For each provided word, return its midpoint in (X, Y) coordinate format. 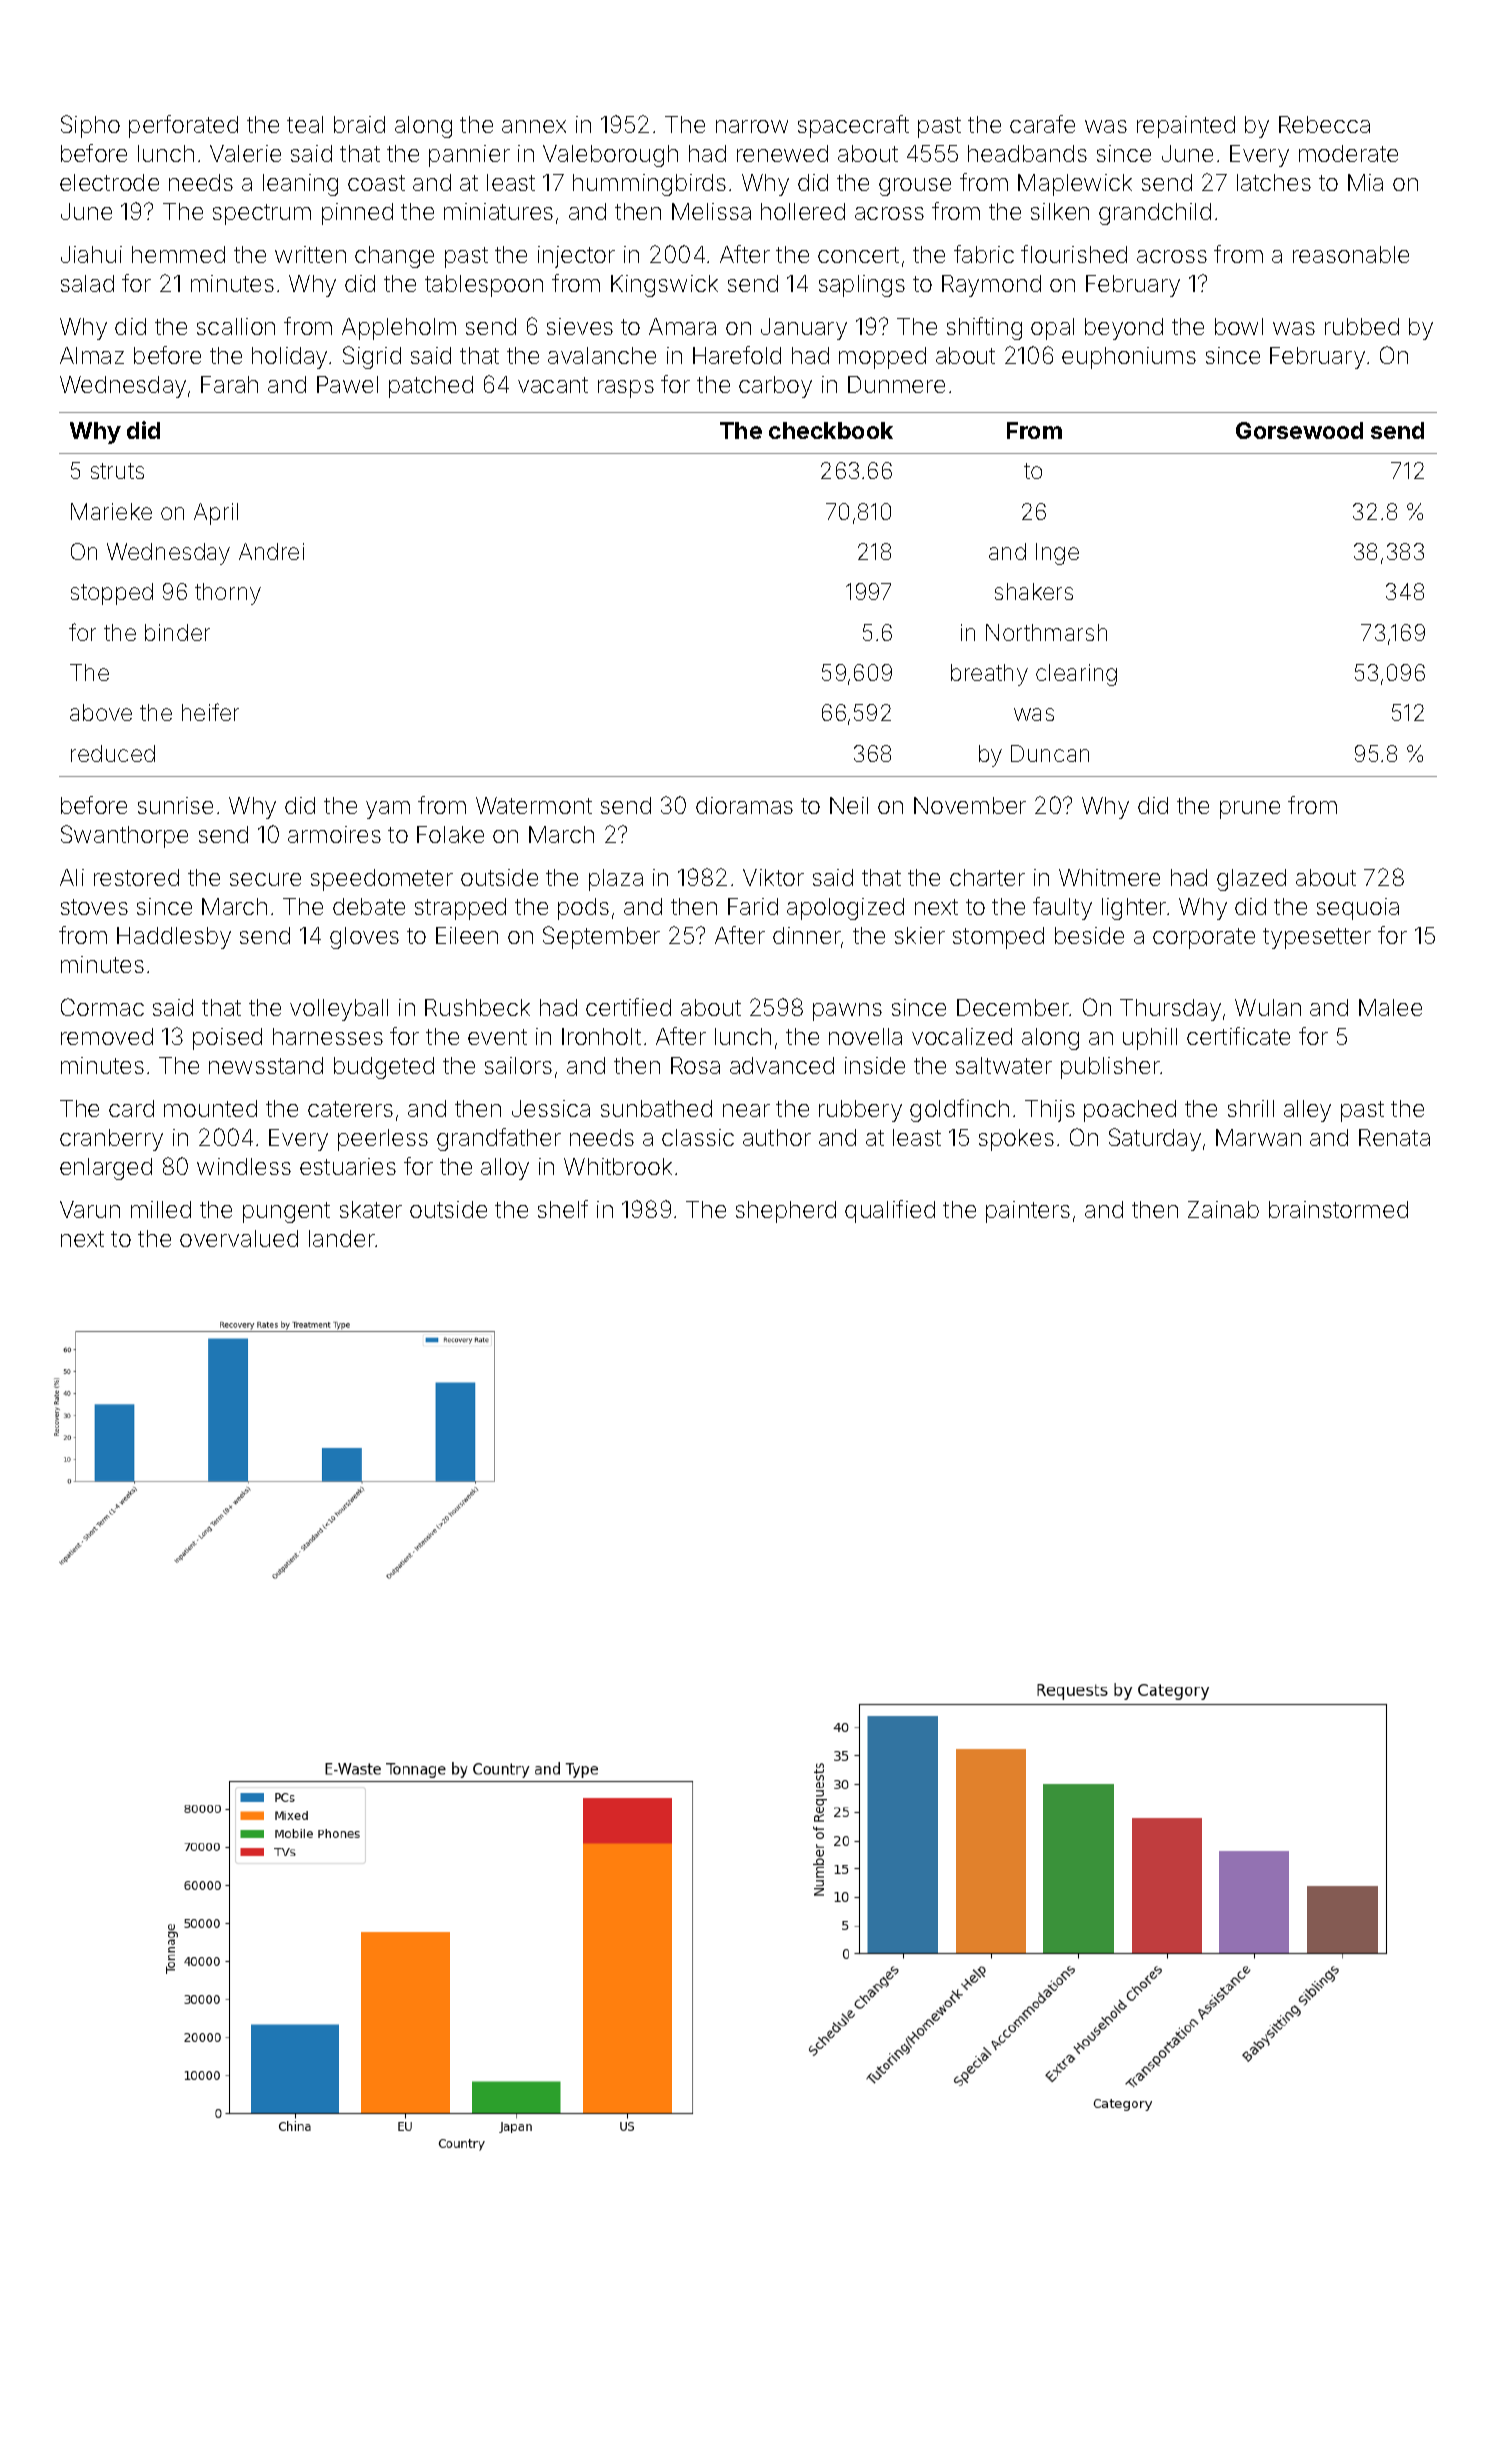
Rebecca (1324, 124)
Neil (849, 805)
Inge (1057, 554)
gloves (364, 938)
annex (534, 126)
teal (305, 124)
